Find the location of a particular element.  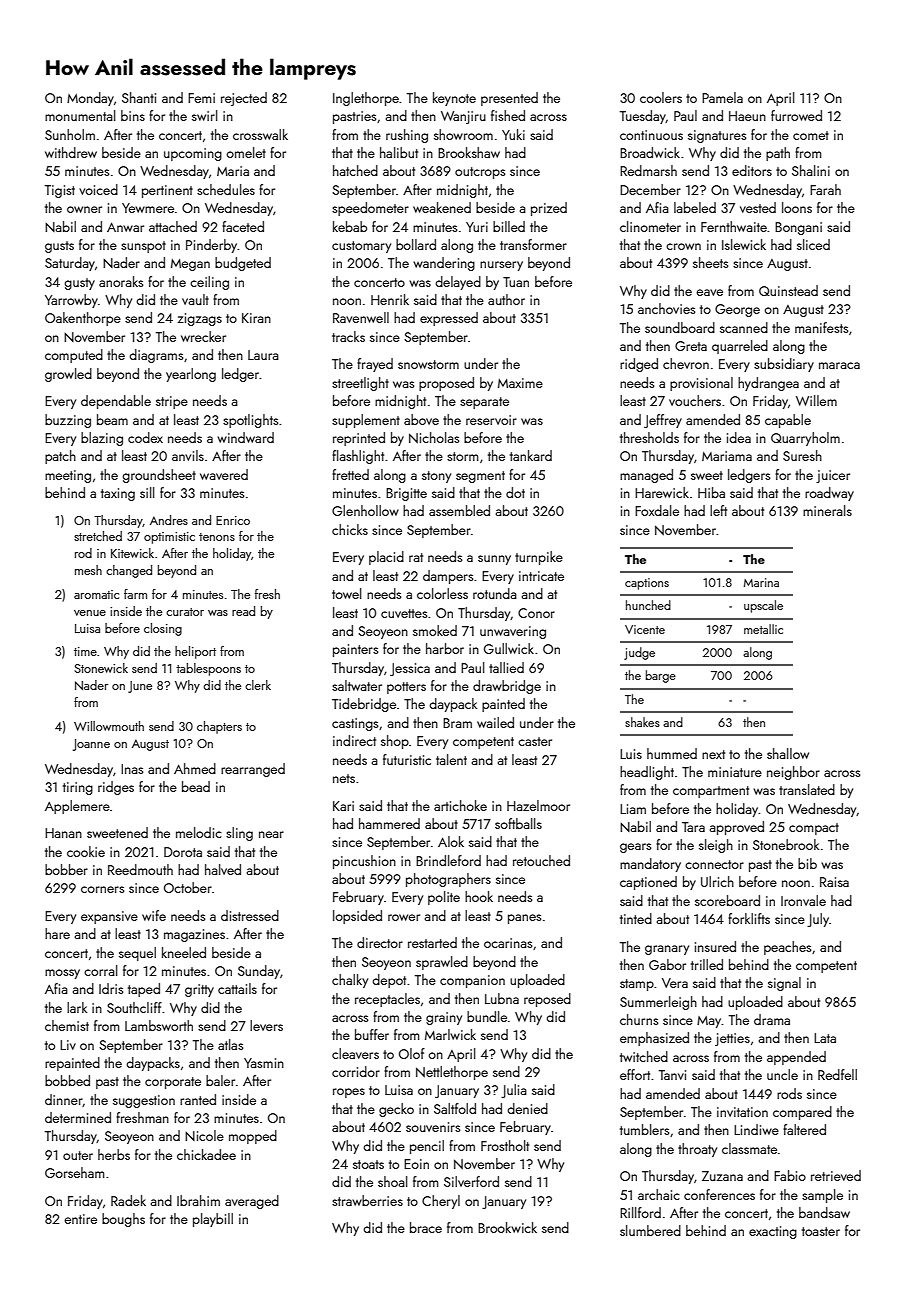

loons is located at coordinates (797, 207).
